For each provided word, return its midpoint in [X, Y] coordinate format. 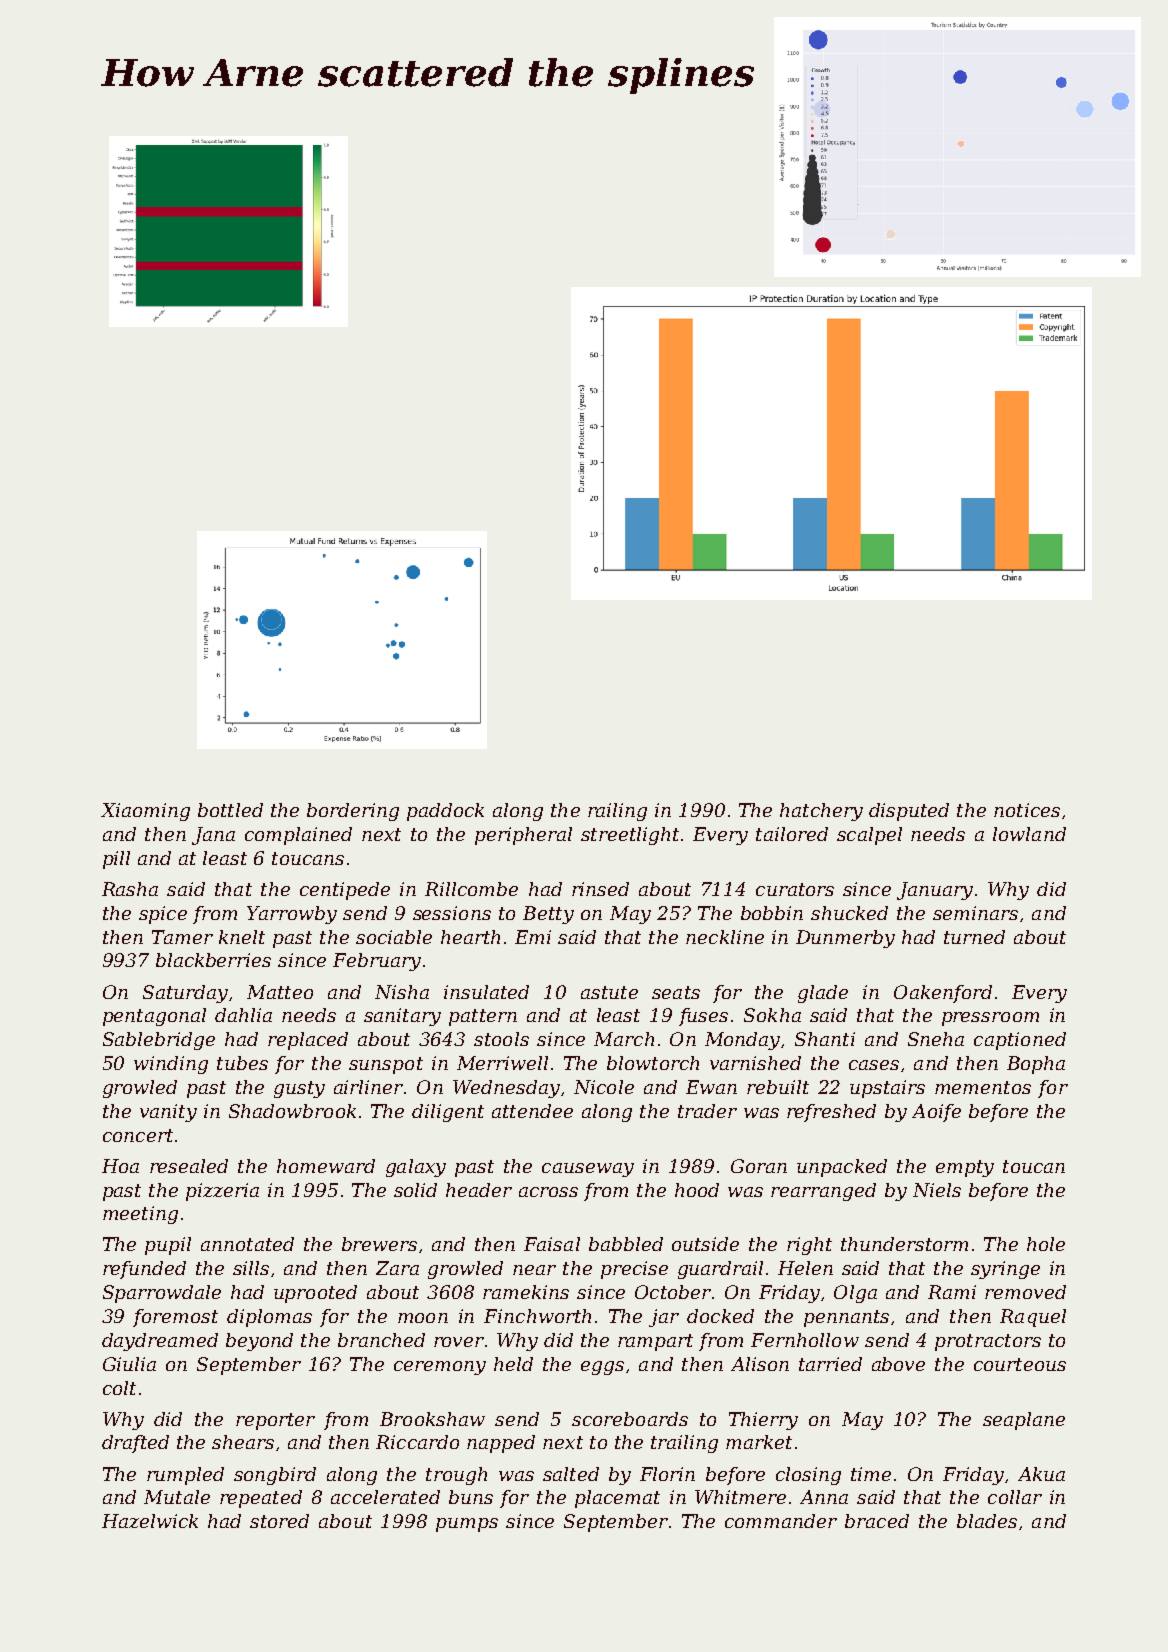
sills [251, 1268]
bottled [230, 810]
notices [1027, 810]
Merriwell [502, 1063]
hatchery [821, 812]
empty [965, 1168]
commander [781, 1521]
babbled [626, 1244]
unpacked [842, 1168]
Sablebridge [159, 1041]
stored [279, 1521]
